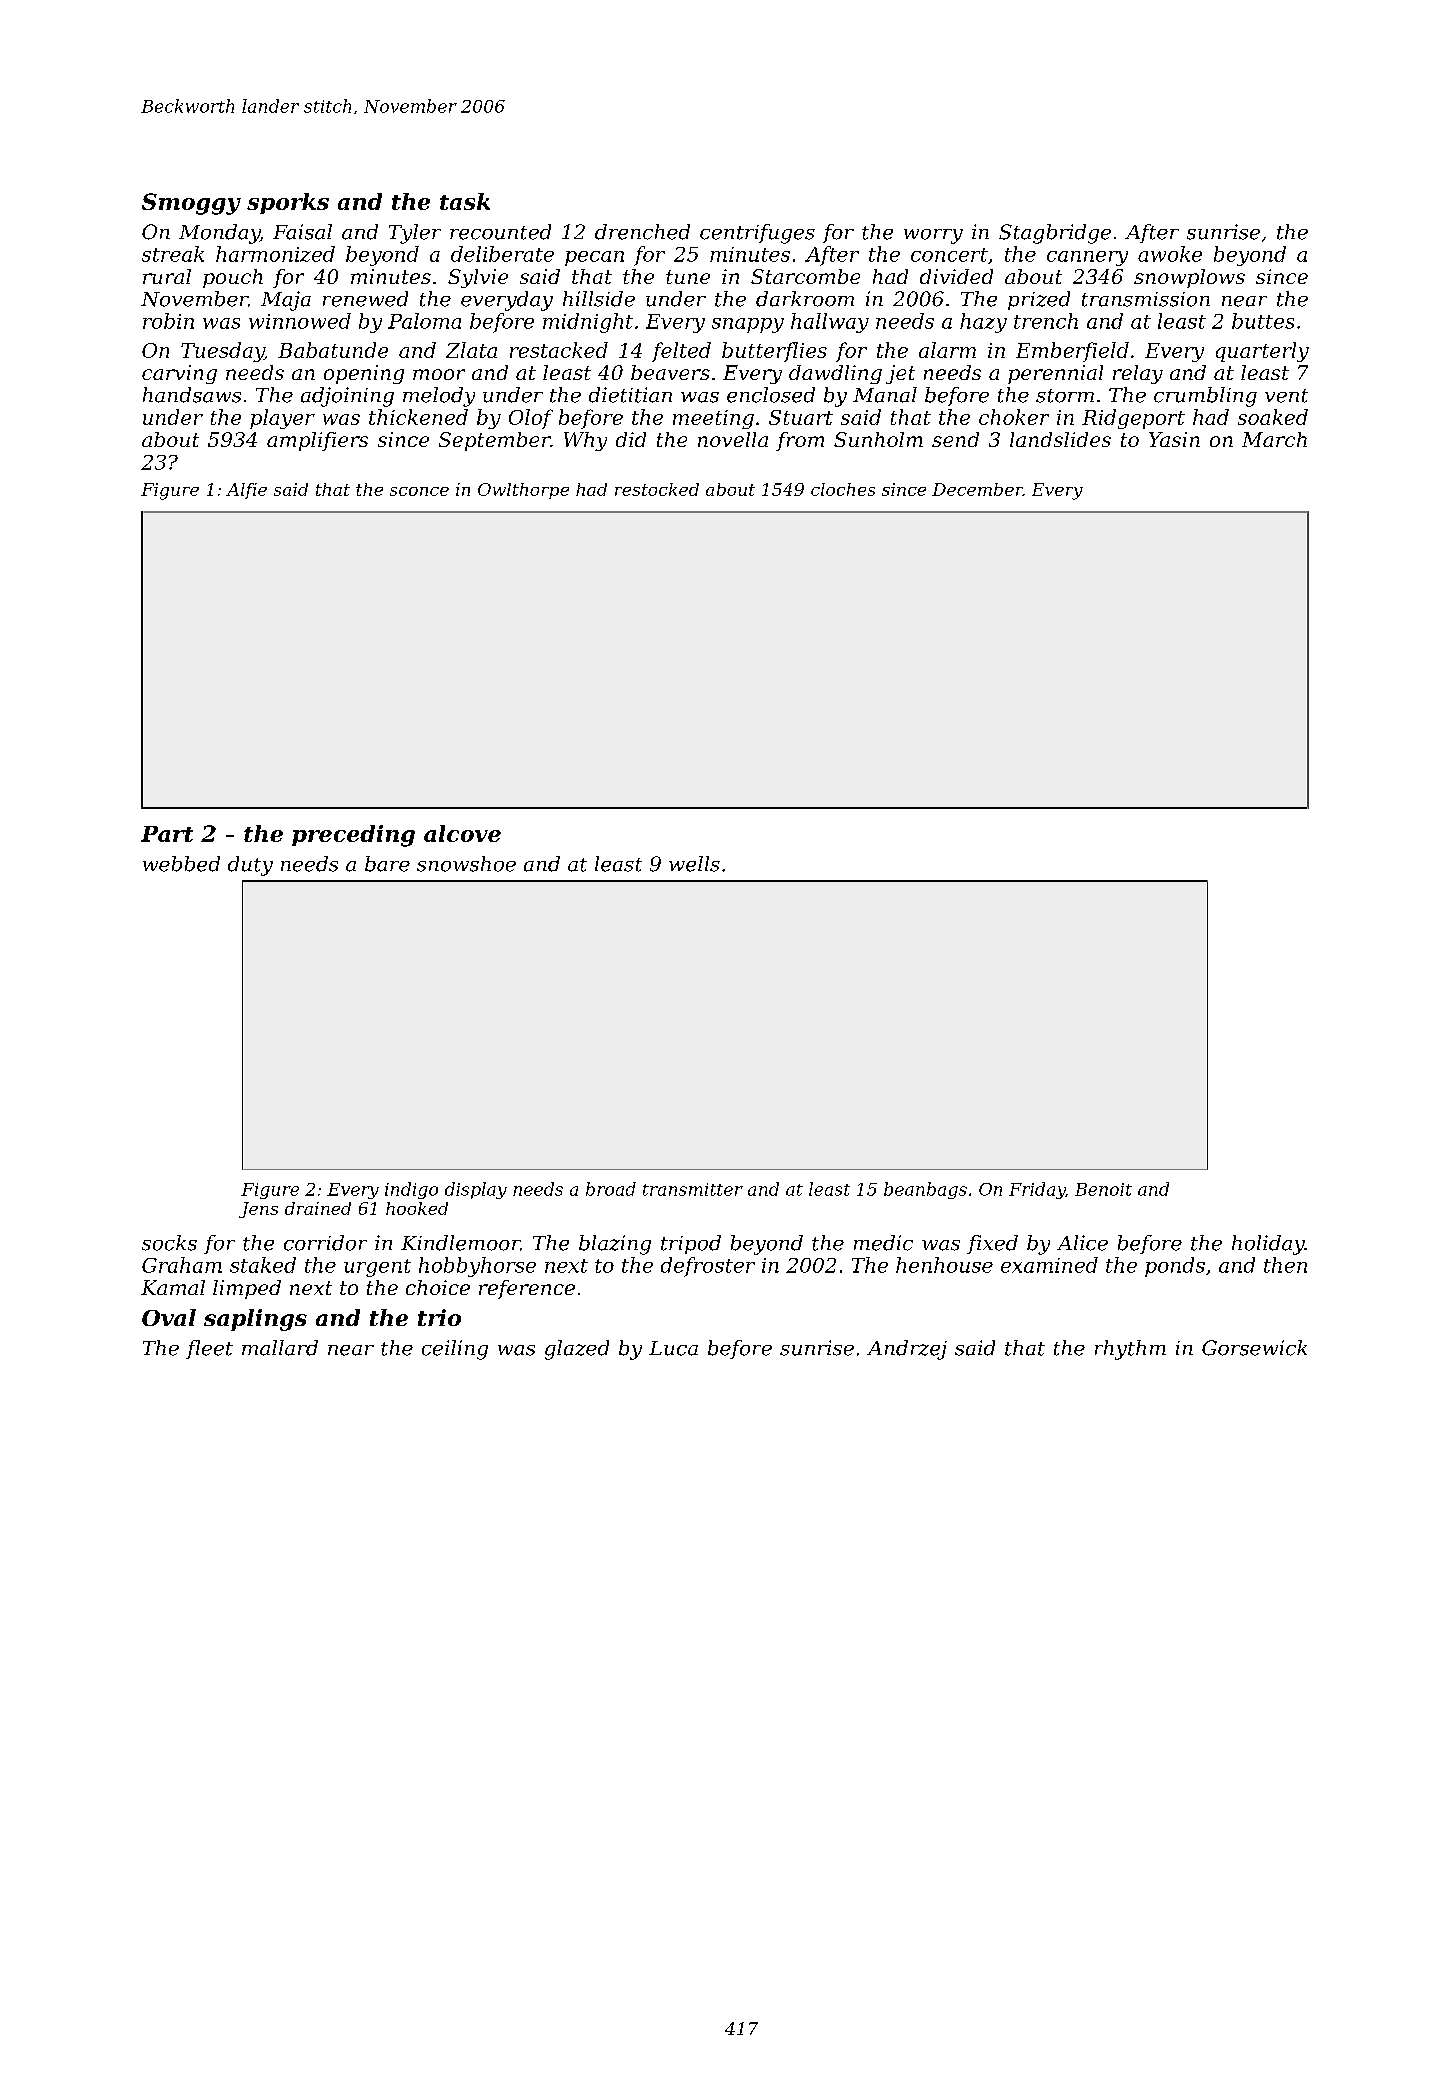 Image resolution: width=1450 pixels, height=2100 pixels. I want to click on fleet, so click(209, 1349).
